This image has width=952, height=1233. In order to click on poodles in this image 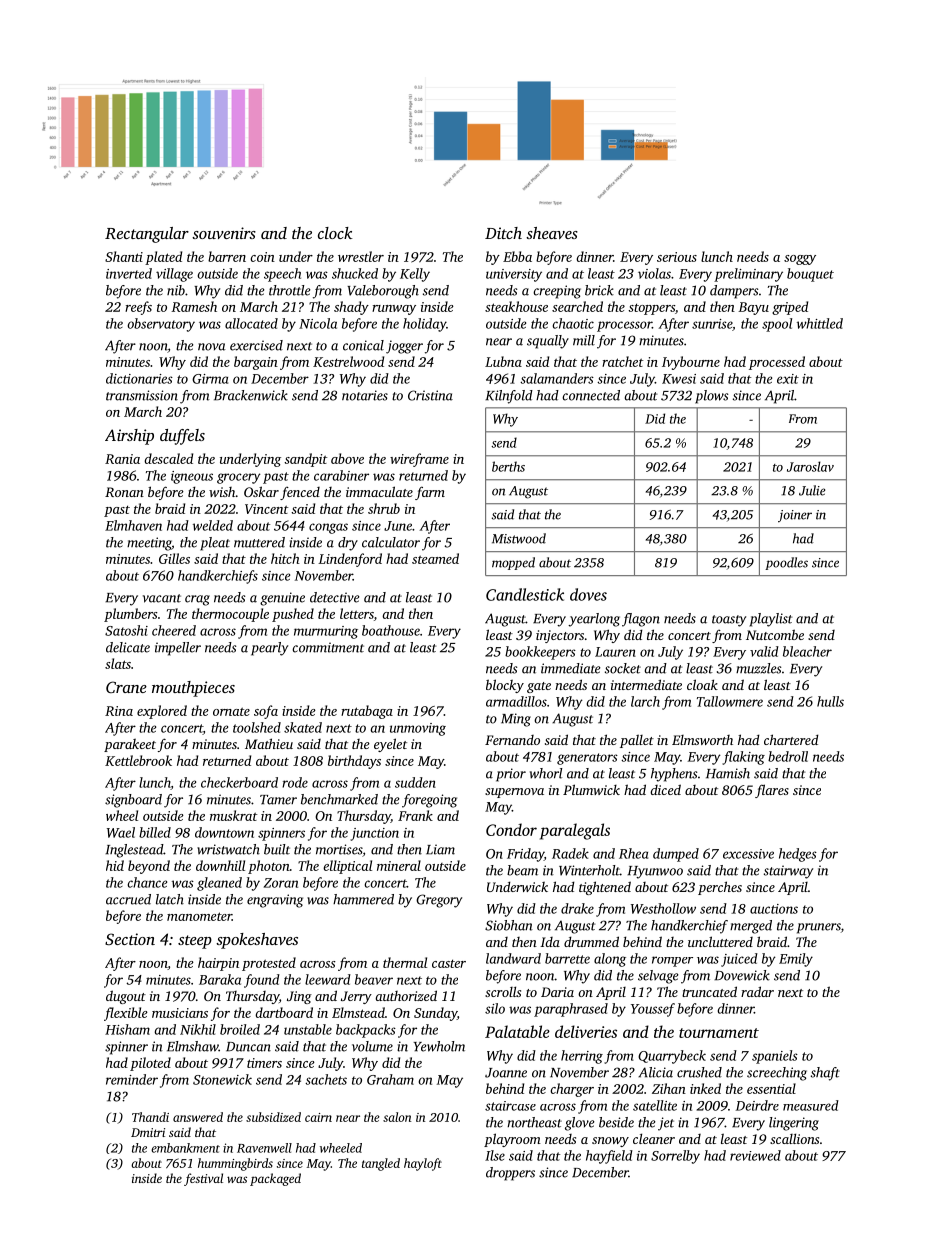, I will do `click(786, 563)`.
